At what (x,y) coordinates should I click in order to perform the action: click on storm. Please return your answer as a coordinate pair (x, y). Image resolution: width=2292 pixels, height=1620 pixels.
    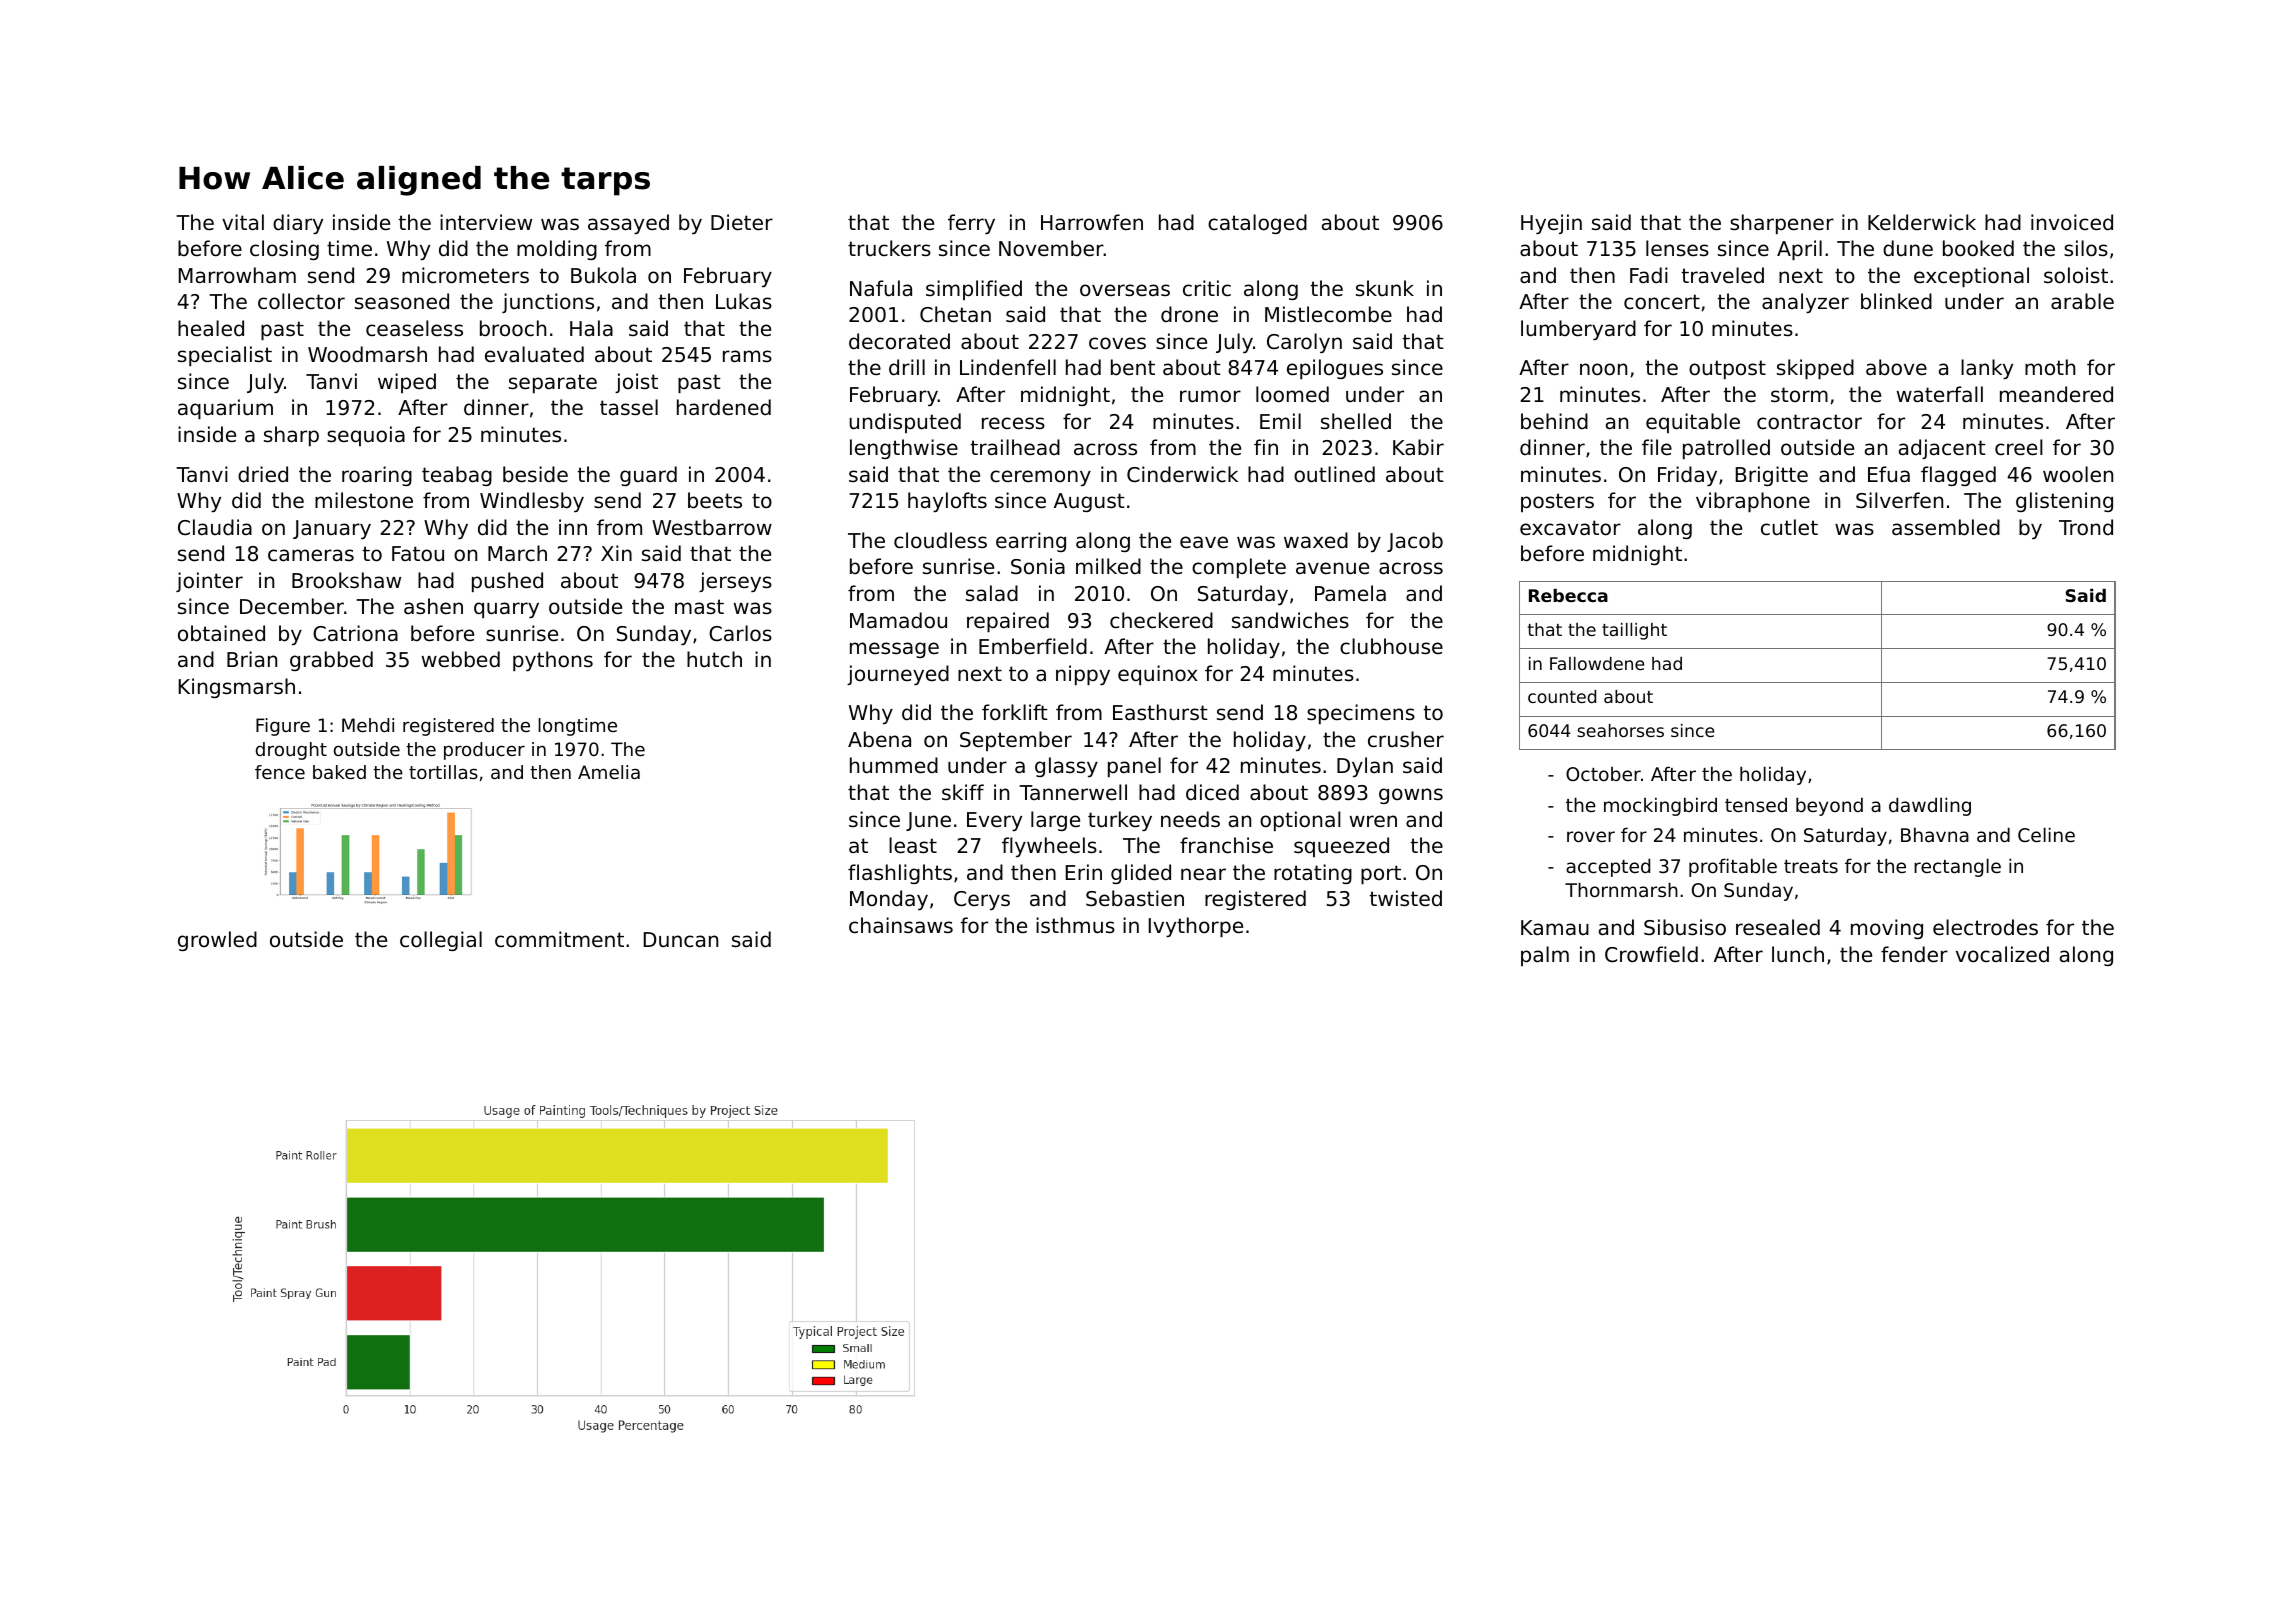
    Looking at the image, I should click on (1799, 394).
